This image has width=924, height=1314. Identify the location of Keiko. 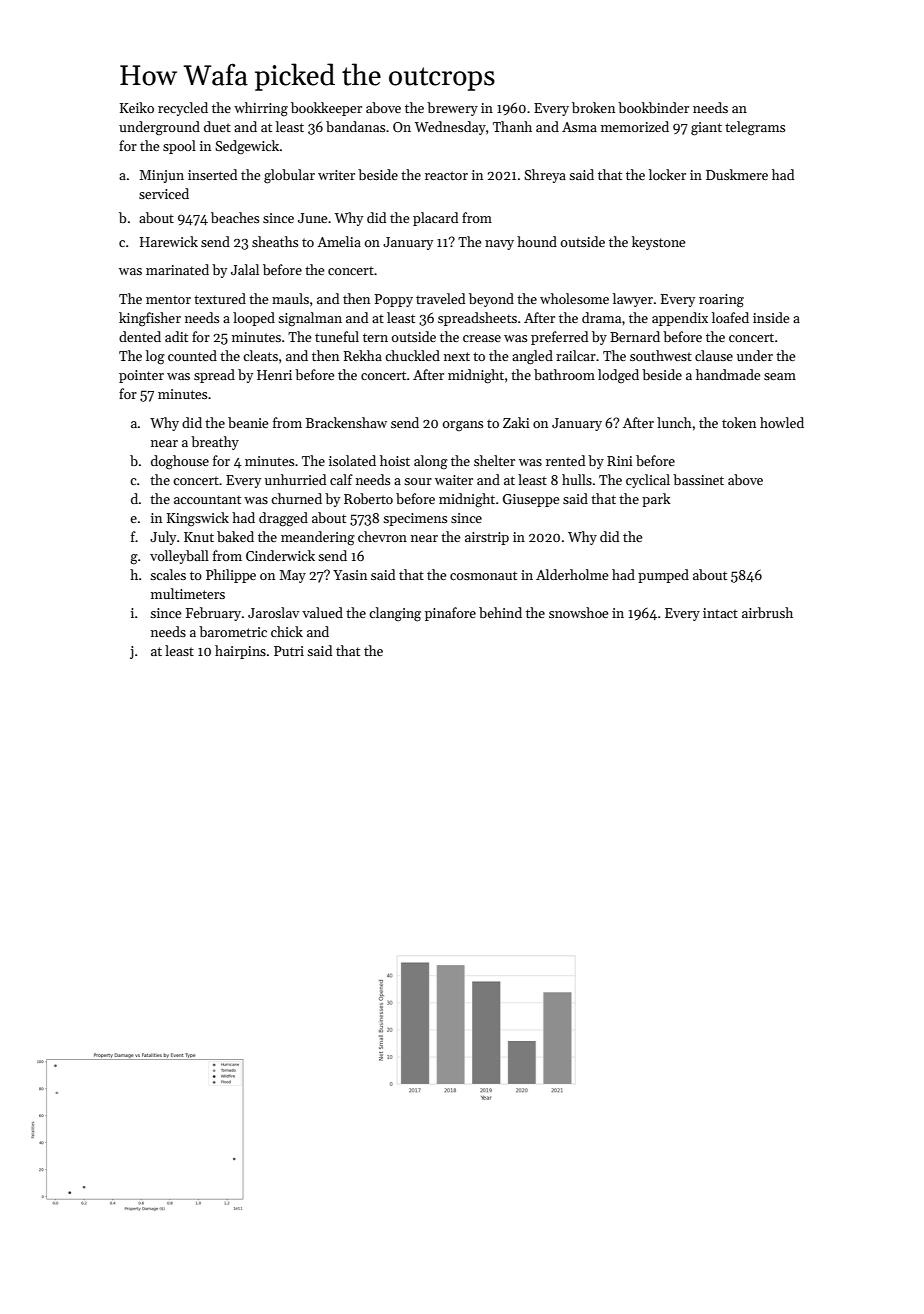
(137, 107).
